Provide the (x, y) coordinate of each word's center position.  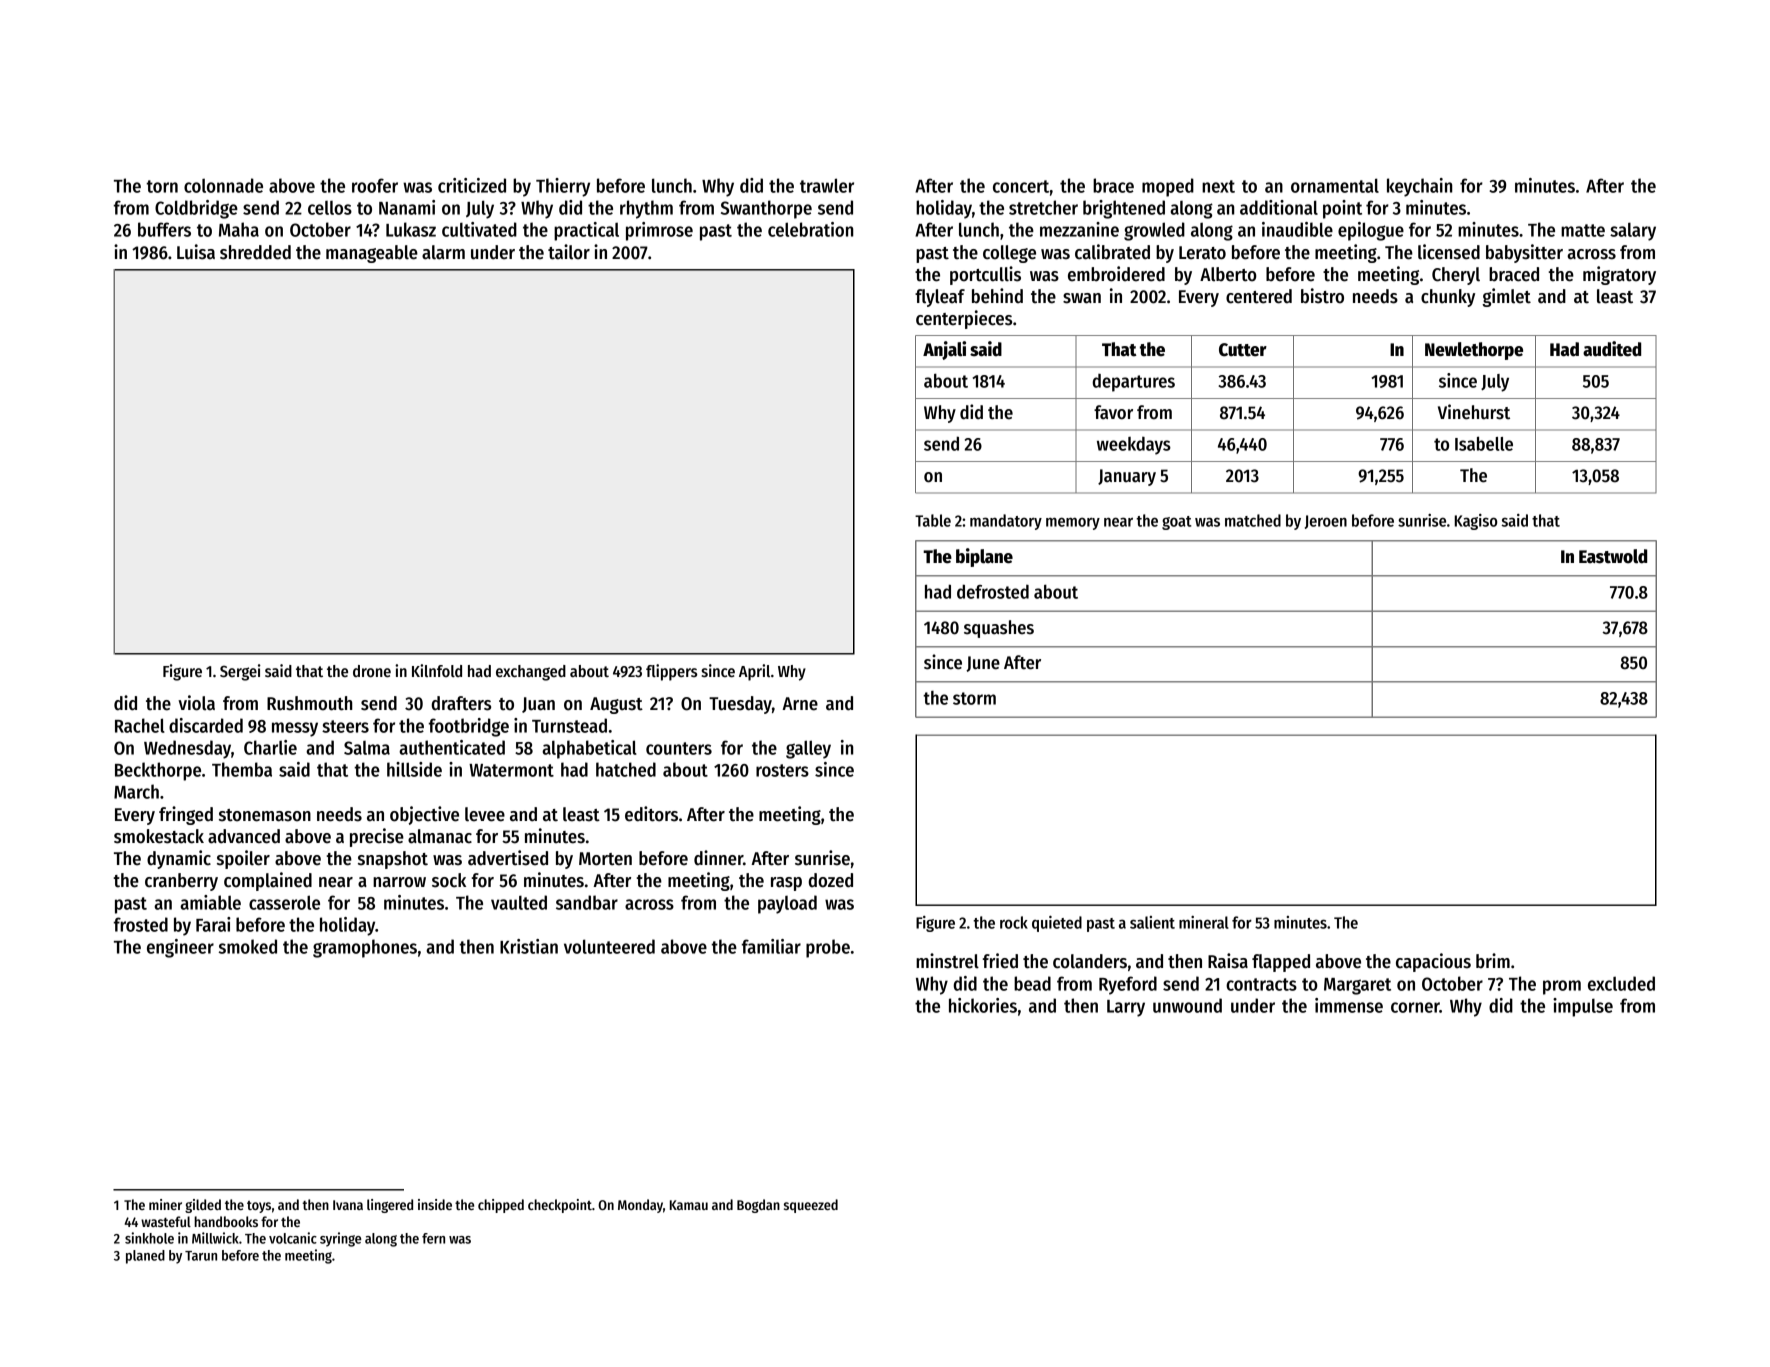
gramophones (365, 948)
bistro (1322, 296)
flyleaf (940, 298)
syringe (340, 1239)
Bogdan (758, 1206)
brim (1493, 960)
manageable (372, 254)
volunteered (609, 946)
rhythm (646, 209)
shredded (255, 252)
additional (1279, 207)
